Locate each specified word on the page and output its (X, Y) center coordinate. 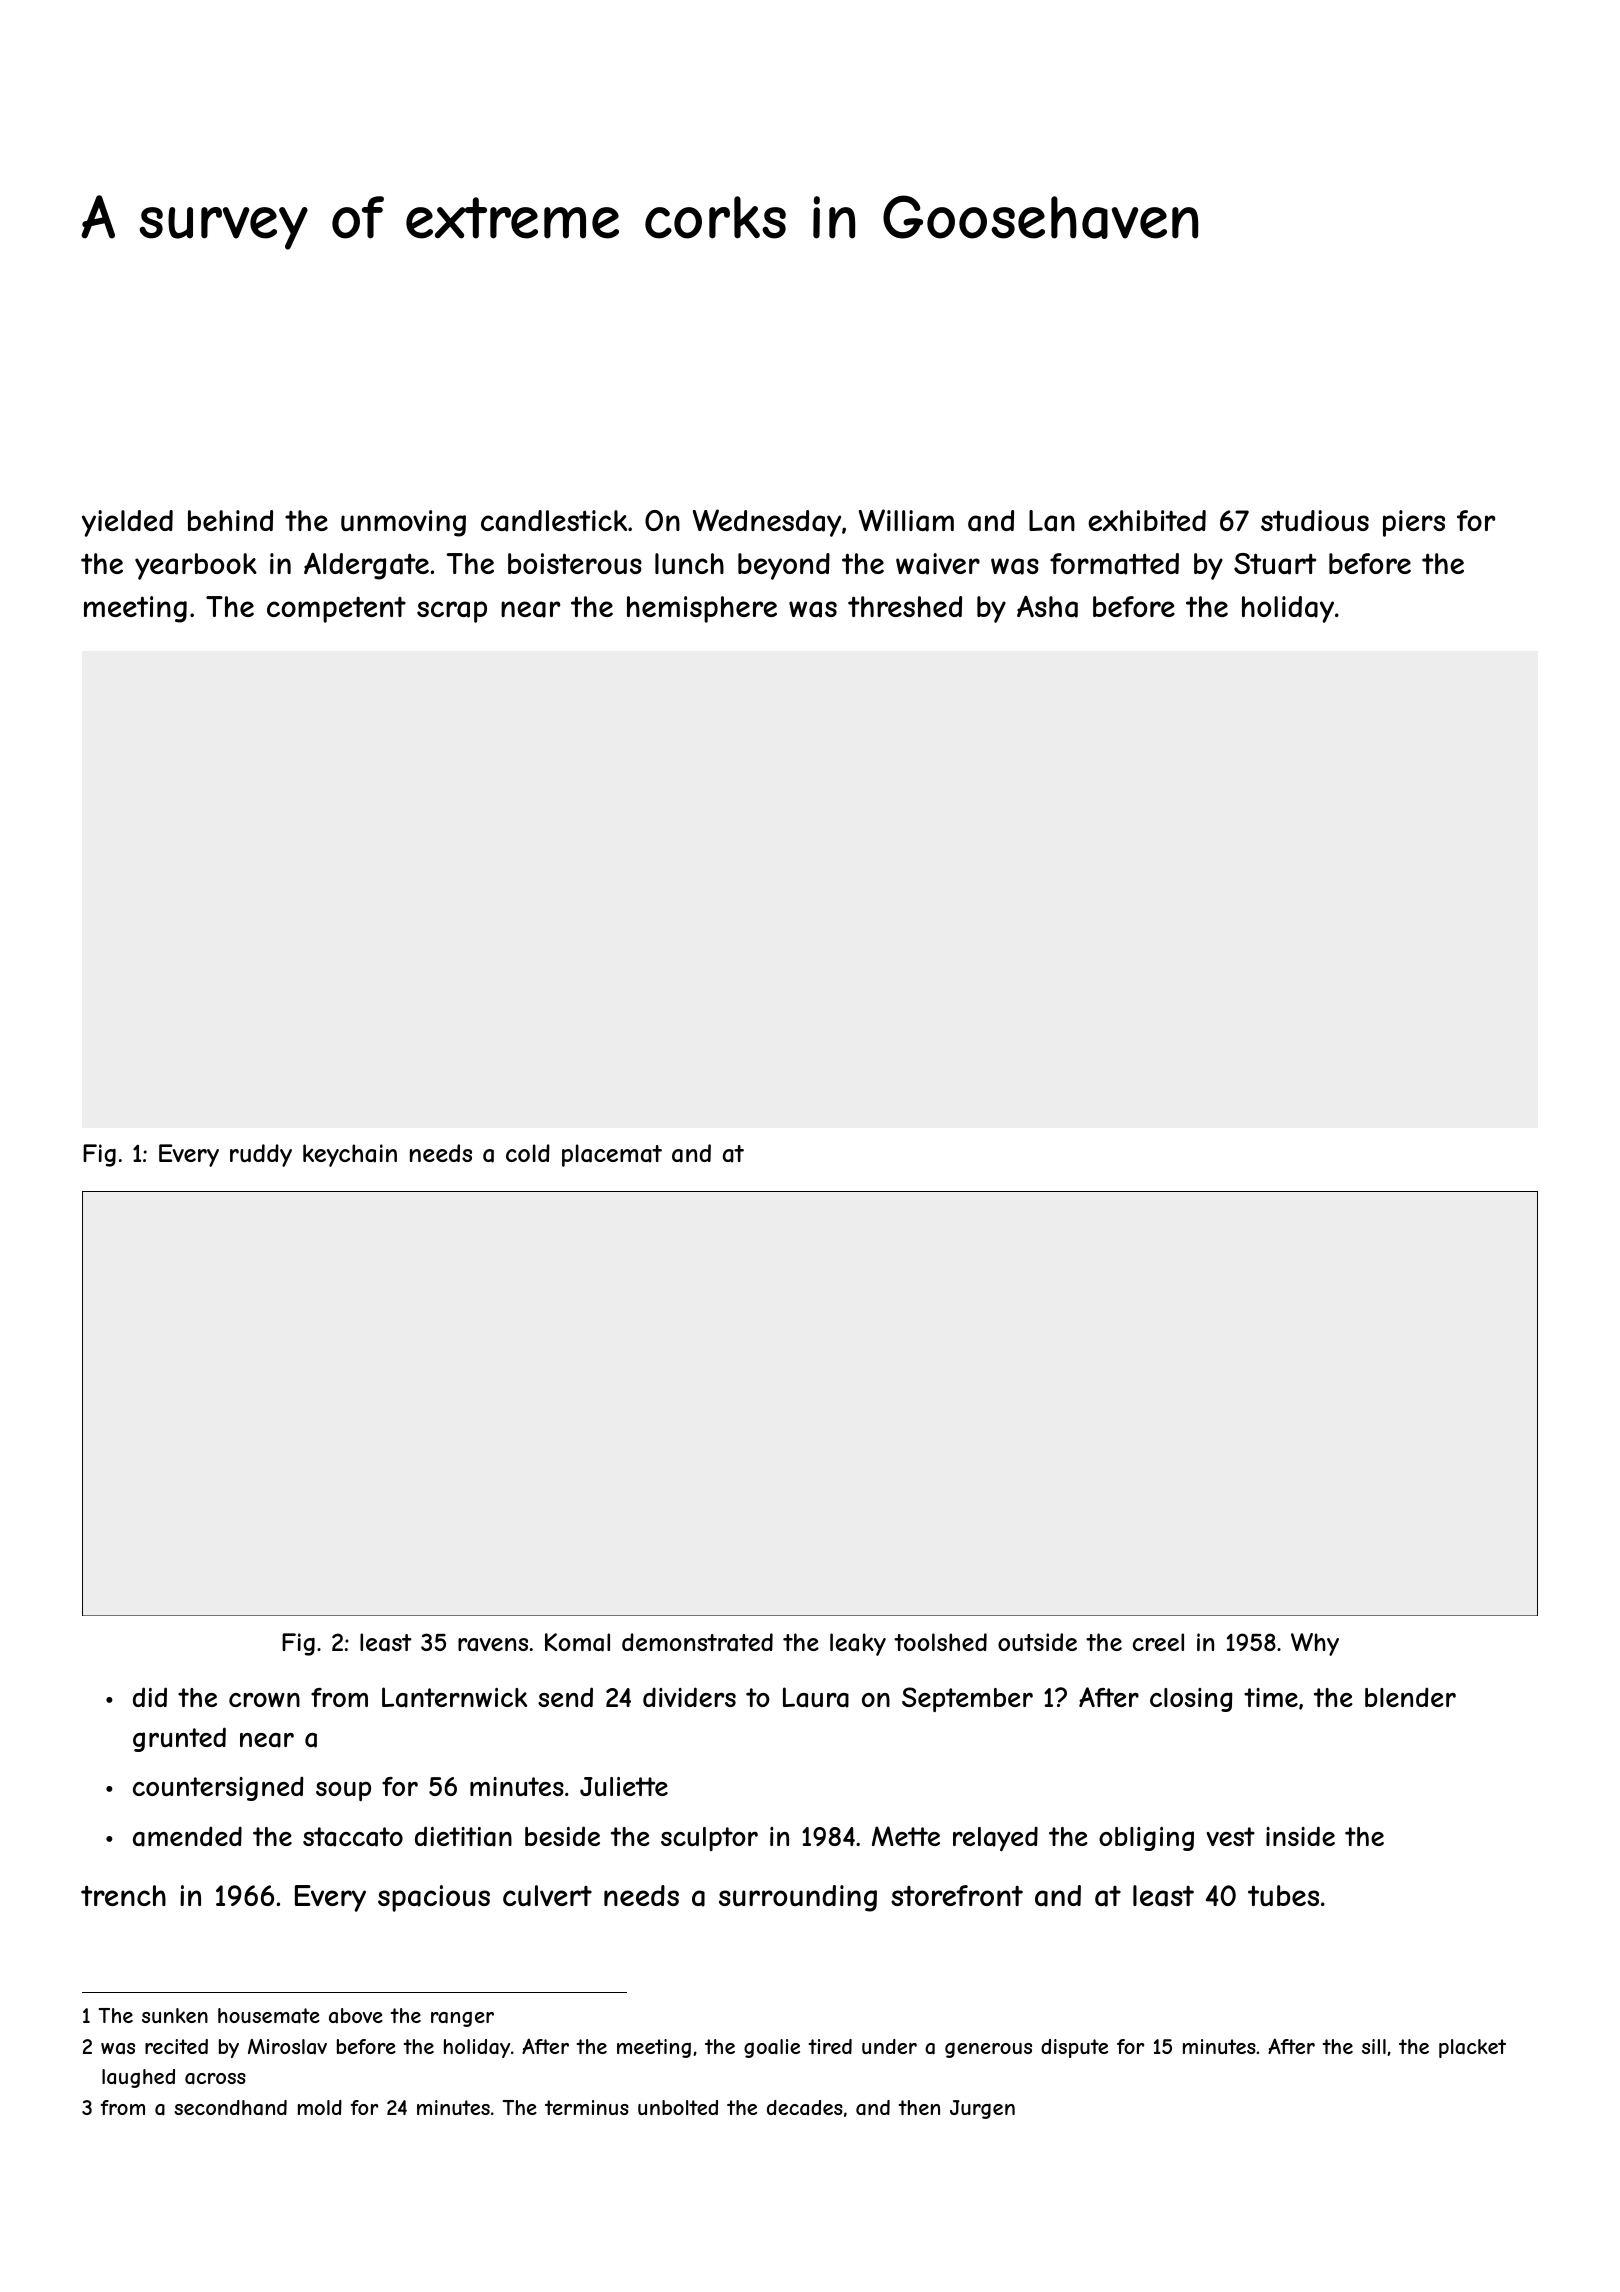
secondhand (230, 2108)
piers (1414, 523)
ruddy (261, 1155)
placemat (612, 1155)
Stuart (1275, 564)
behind (230, 520)
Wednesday (767, 523)
